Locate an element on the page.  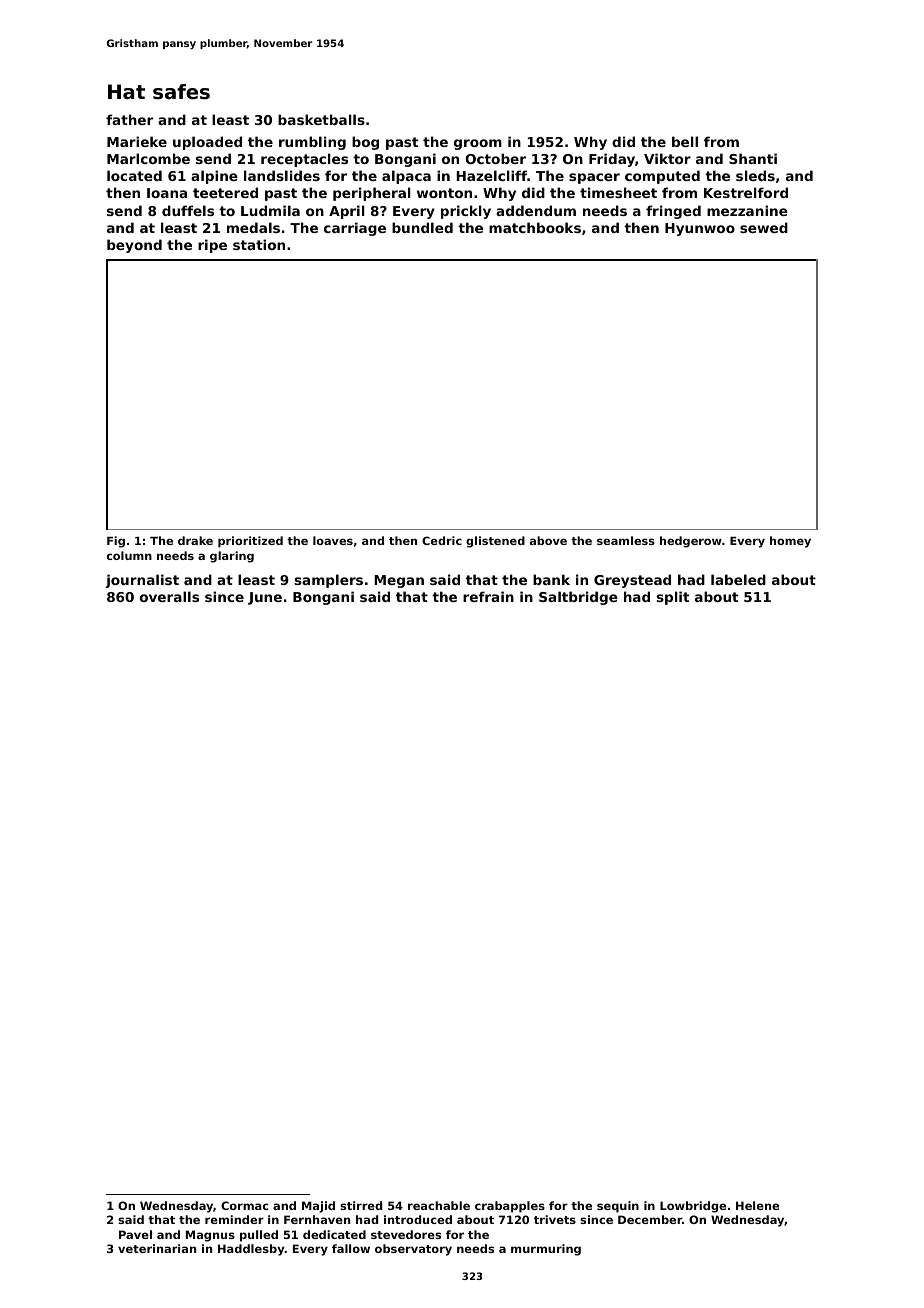
bog is located at coordinates (365, 143).
